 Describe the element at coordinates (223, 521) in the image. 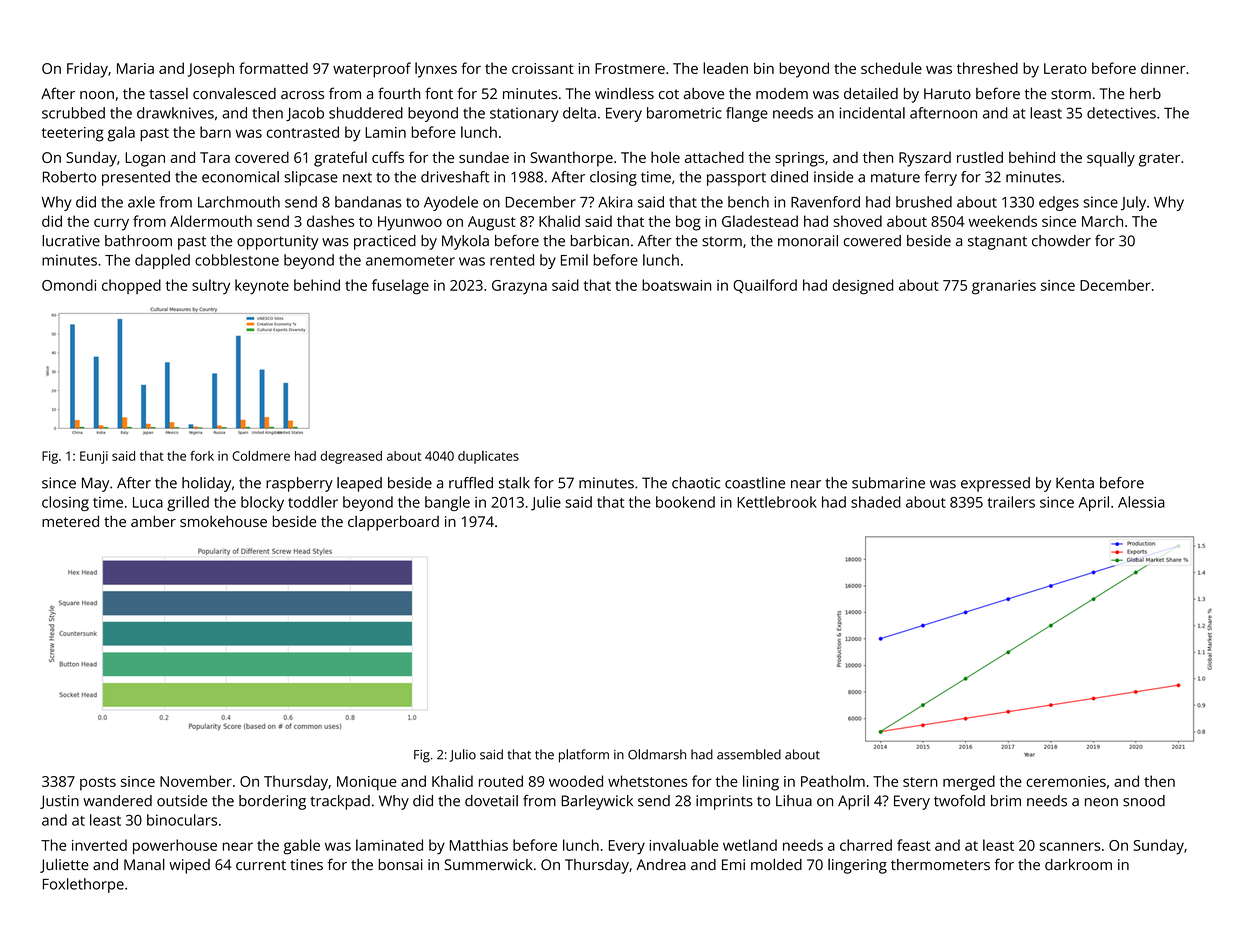

I see `smokehouse` at that location.
